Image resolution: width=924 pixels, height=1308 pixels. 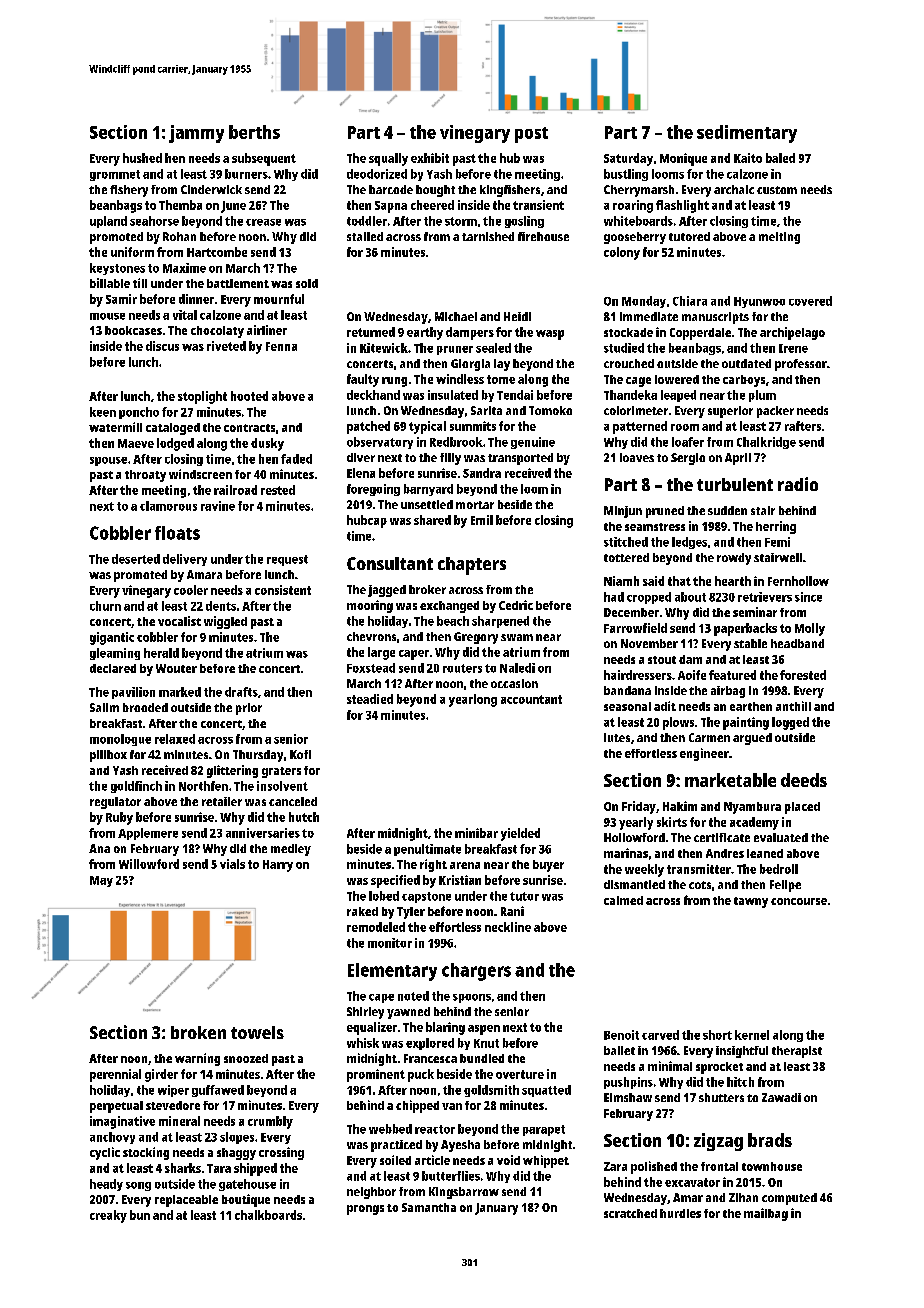 What do you see at coordinates (719, 1166) in the image?
I see `frontal` at bounding box center [719, 1166].
